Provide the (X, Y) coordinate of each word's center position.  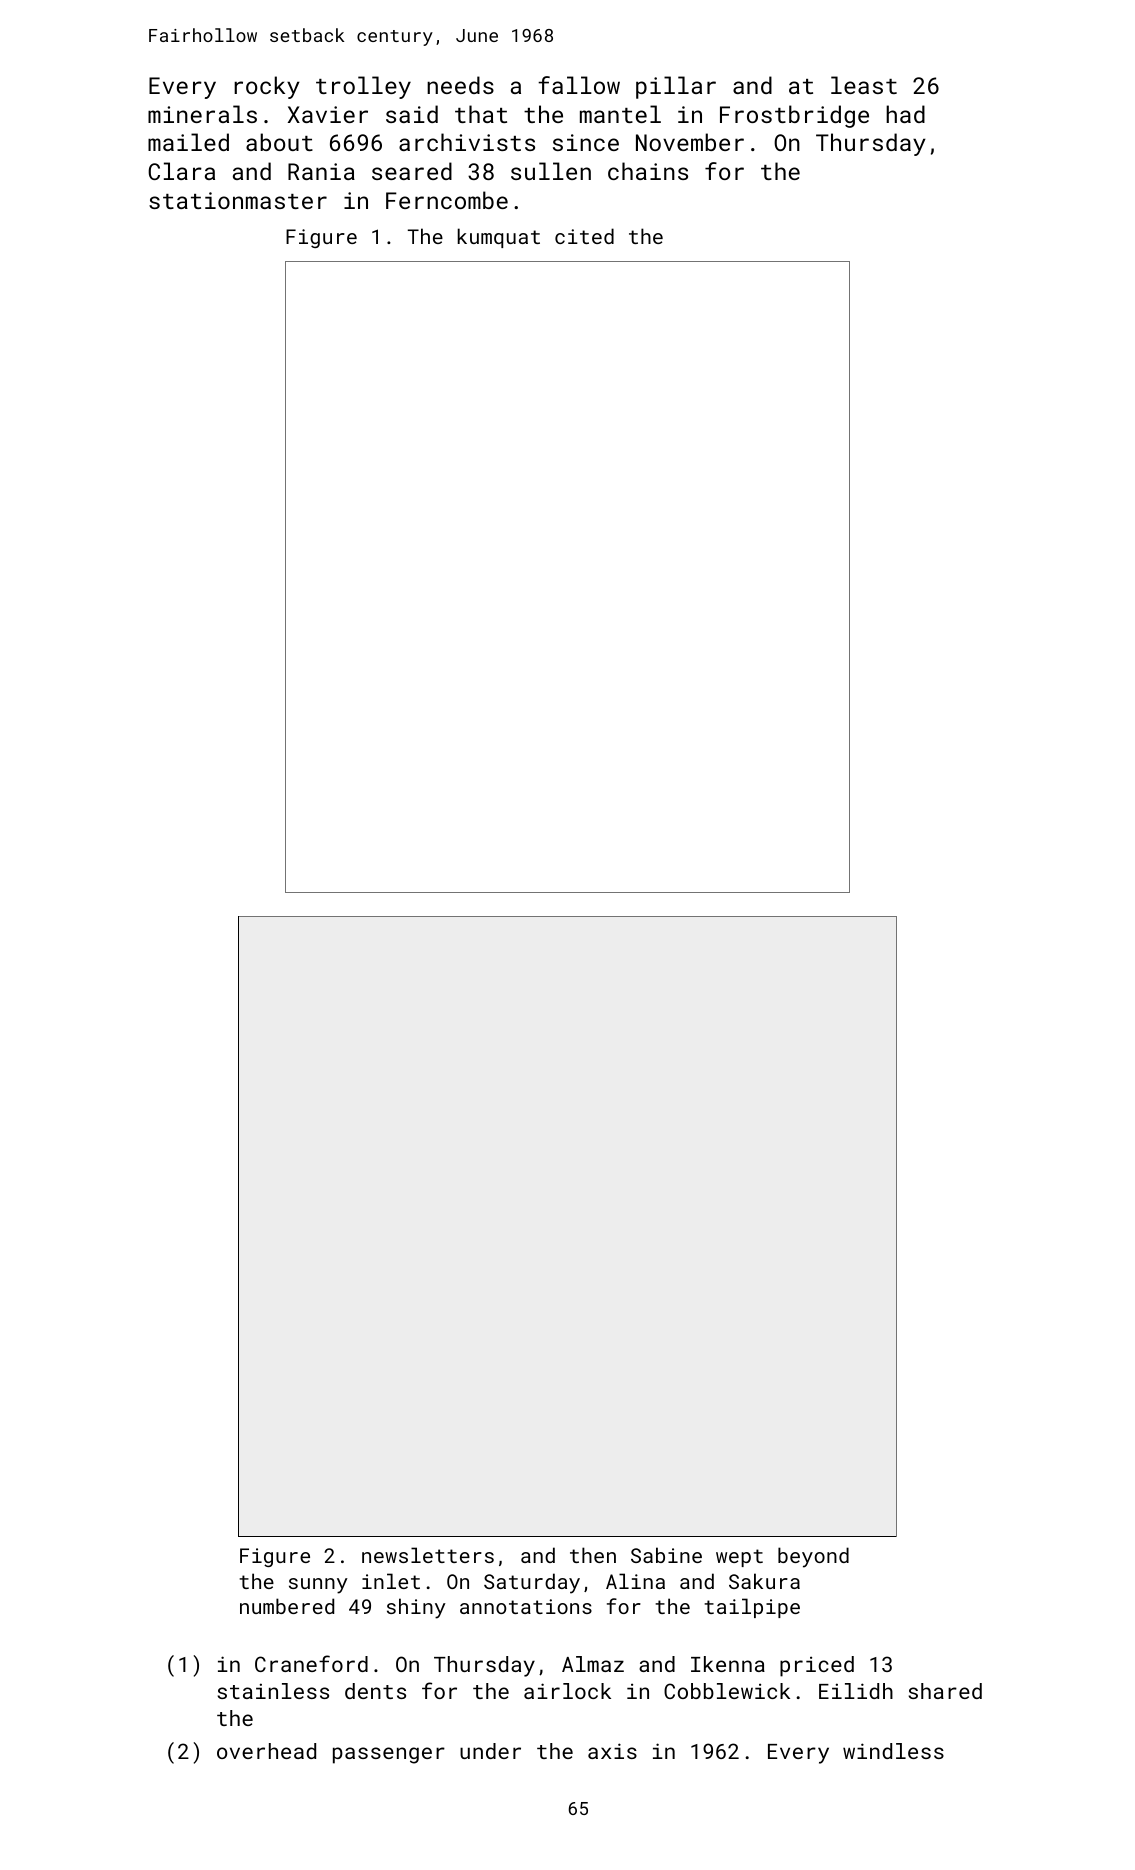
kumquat (499, 238)
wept (739, 1558)
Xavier (328, 114)
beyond (813, 1557)
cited (584, 236)
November (690, 142)
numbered (287, 1606)
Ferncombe (447, 200)
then (593, 1555)
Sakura (764, 1581)
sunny (318, 1586)
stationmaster (238, 200)
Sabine (666, 1555)
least (864, 85)
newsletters (428, 1555)
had (905, 114)
